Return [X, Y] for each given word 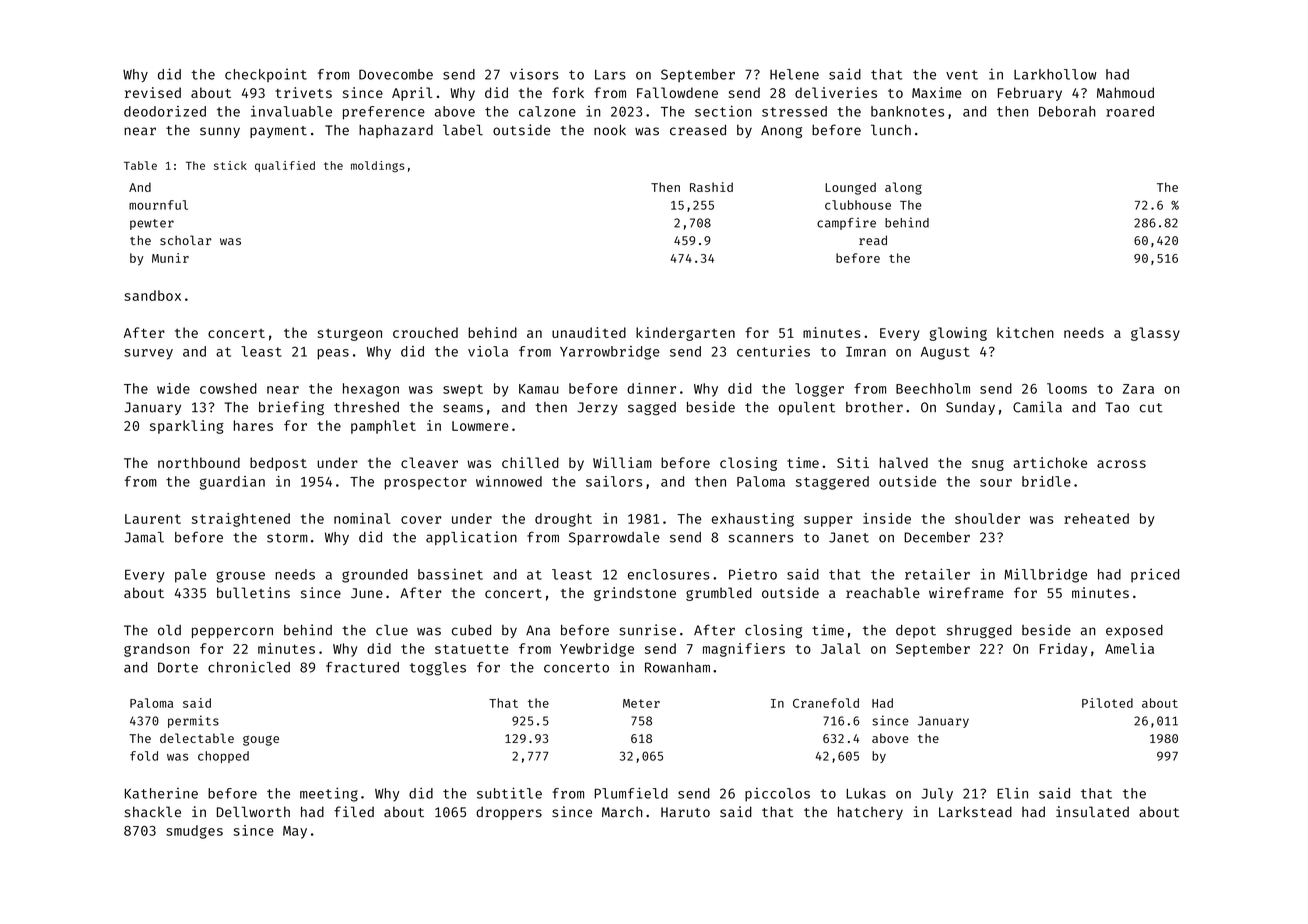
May [295, 832]
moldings [378, 167]
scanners [760, 538]
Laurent [153, 519]
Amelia [1129, 648]
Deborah [1067, 111]
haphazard [396, 131]
